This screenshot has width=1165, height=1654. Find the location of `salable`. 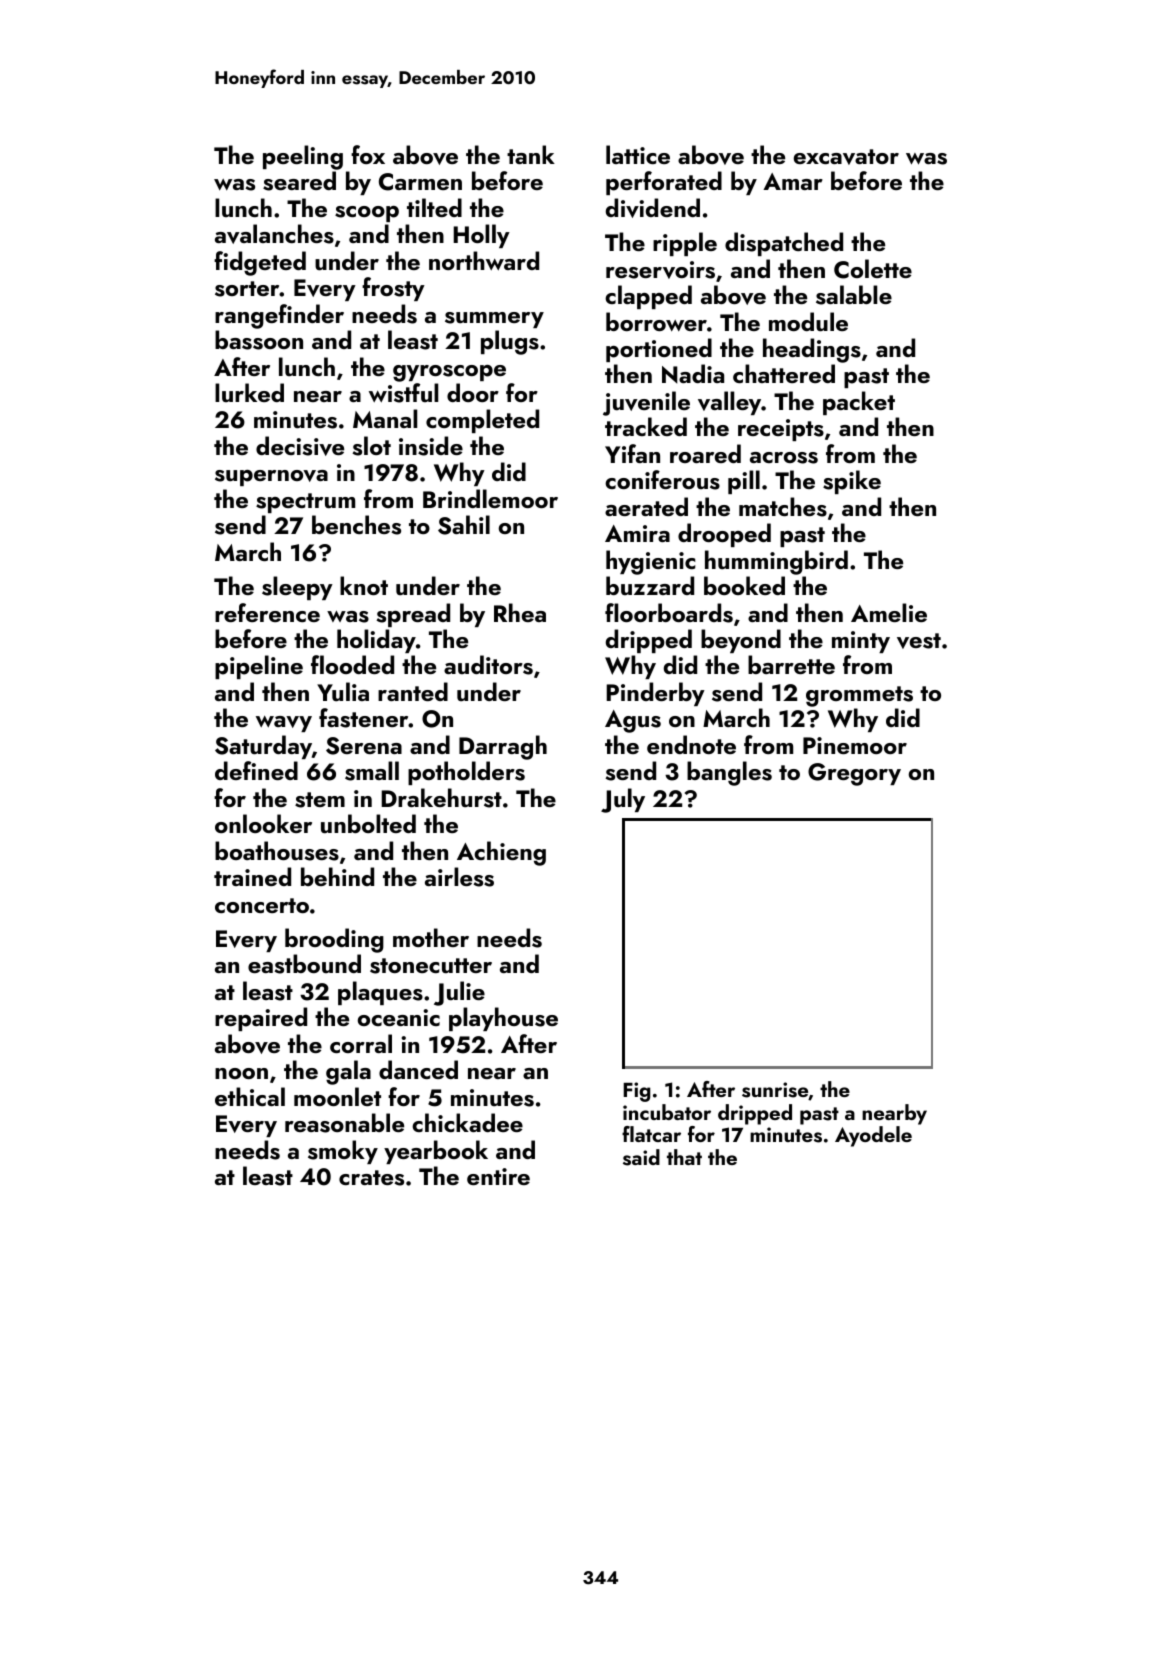

salable is located at coordinates (854, 295).
